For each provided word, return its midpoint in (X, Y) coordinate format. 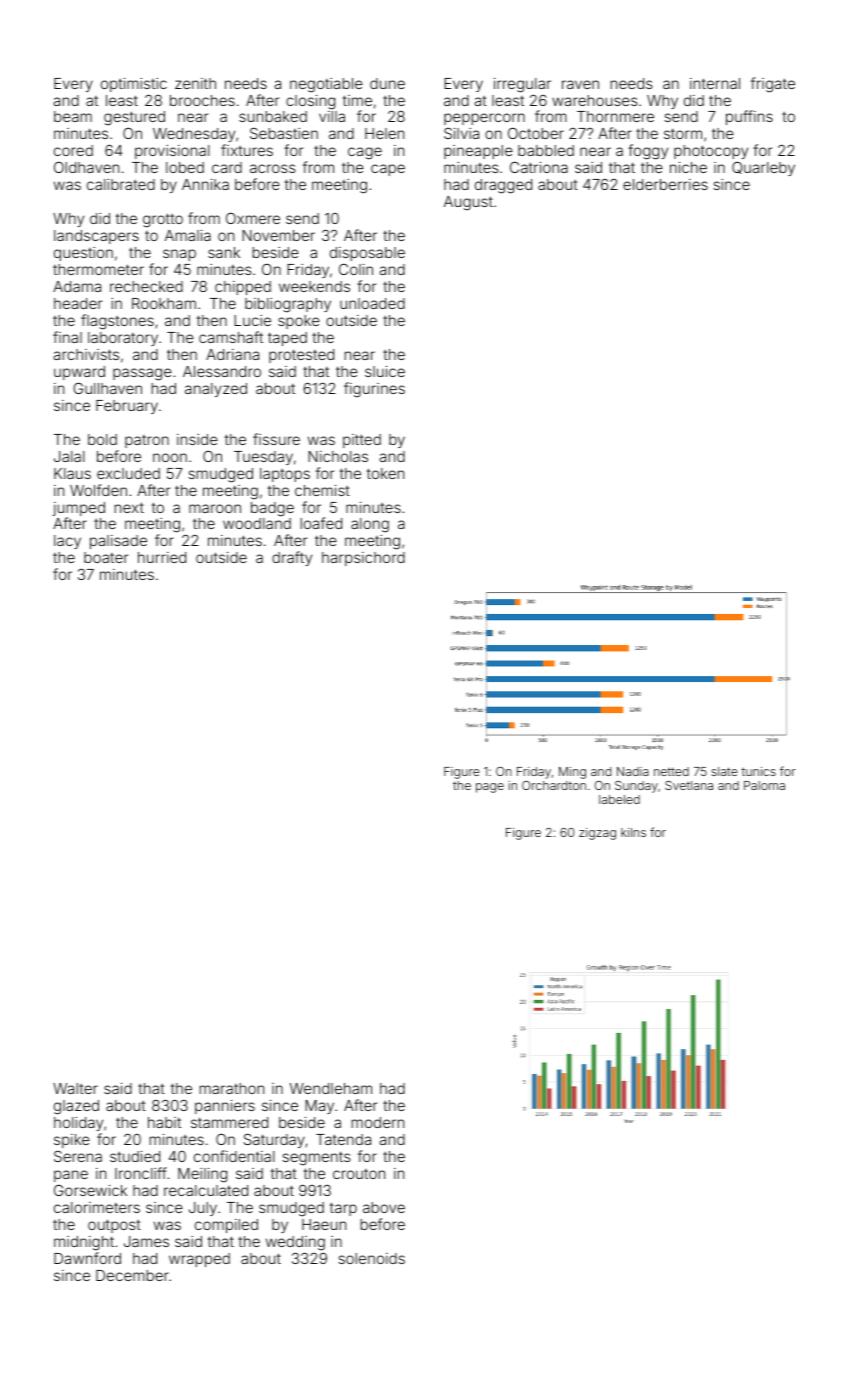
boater (106, 557)
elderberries (665, 184)
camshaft (231, 337)
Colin (356, 269)
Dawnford (87, 1258)
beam (73, 116)
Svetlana (689, 785)
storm (683, 133)
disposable (367, 254)
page (490, 788)
